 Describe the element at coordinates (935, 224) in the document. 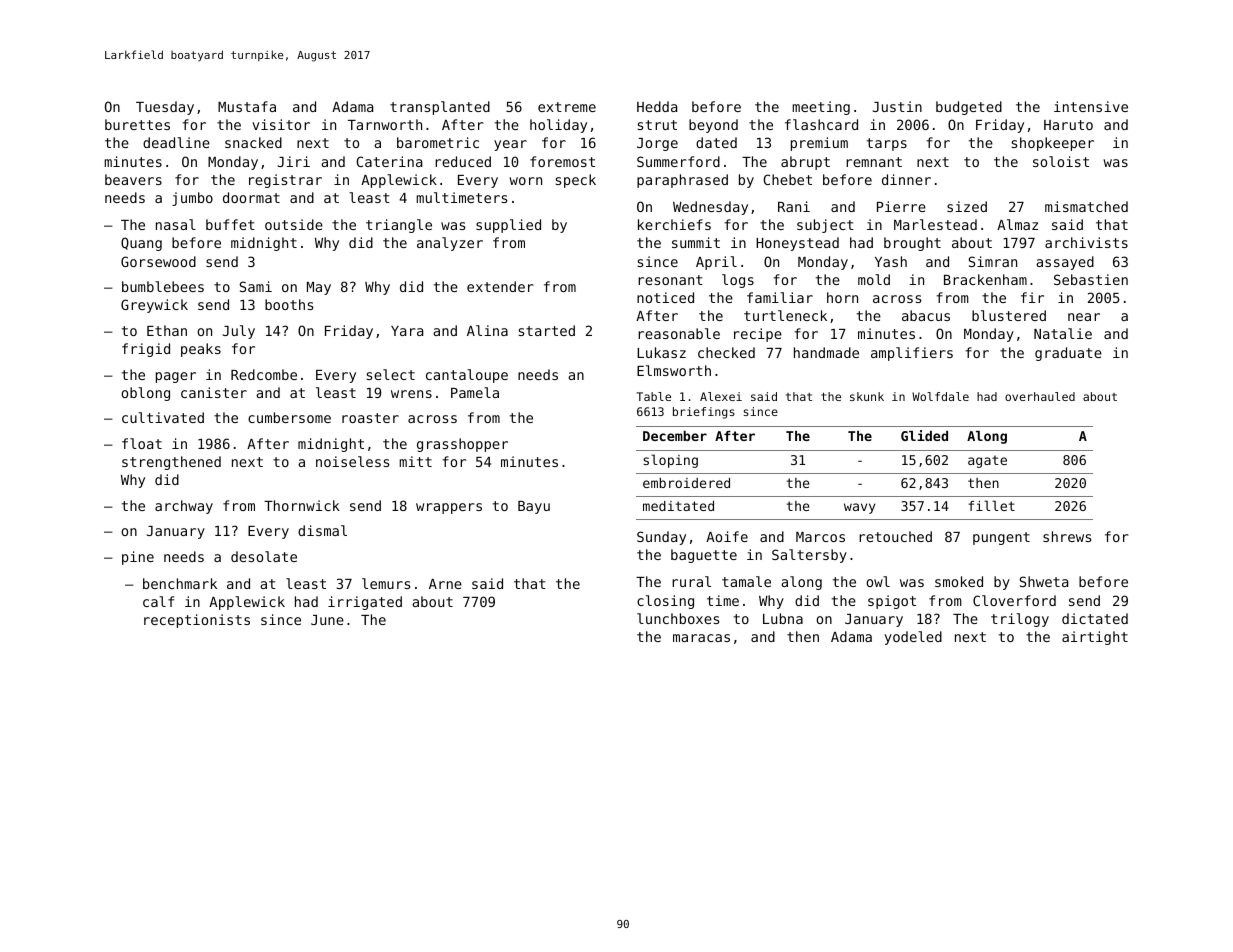

I see `Marlestead` at that location.
